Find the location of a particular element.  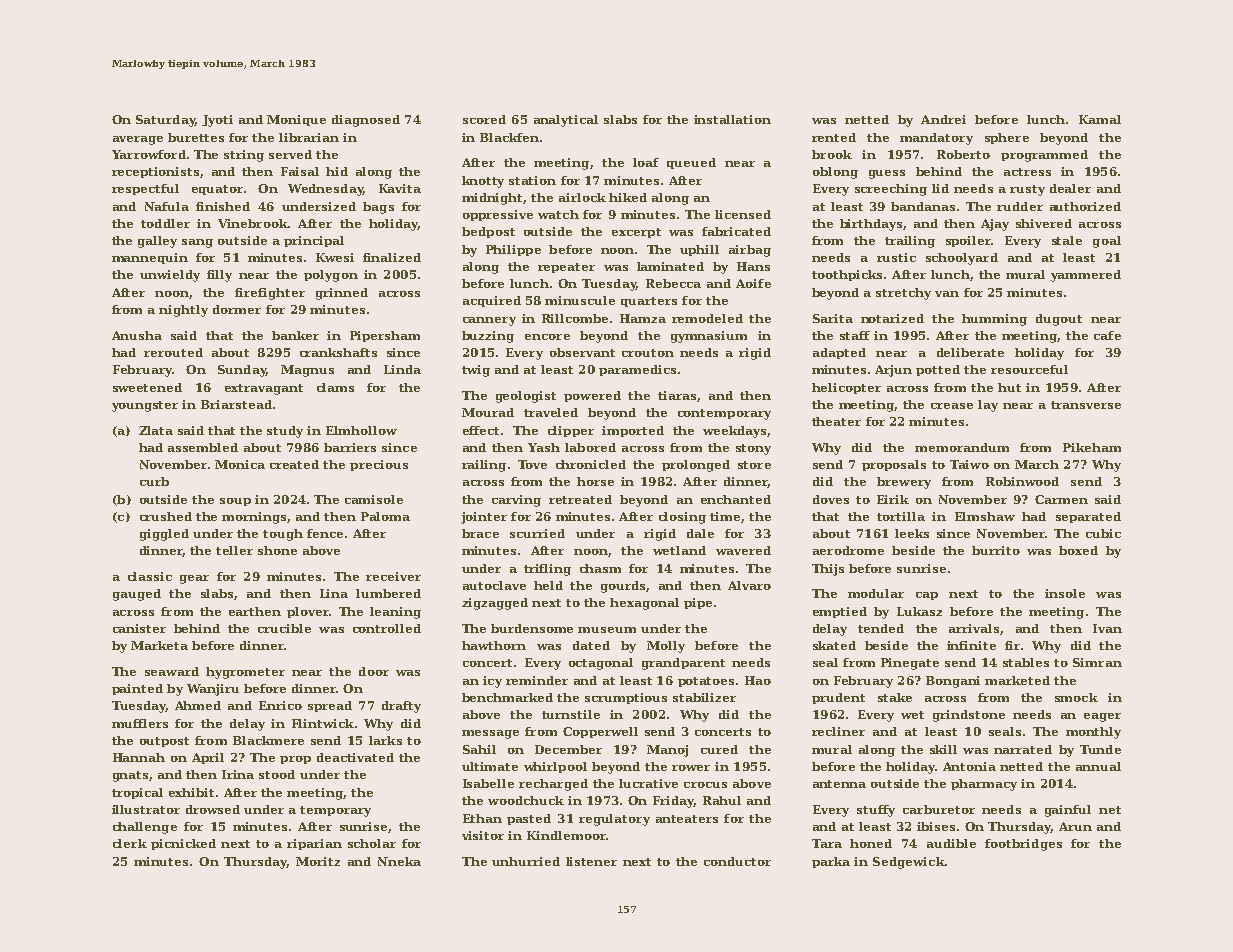

shivered is located at coordinates (1044, 223).
